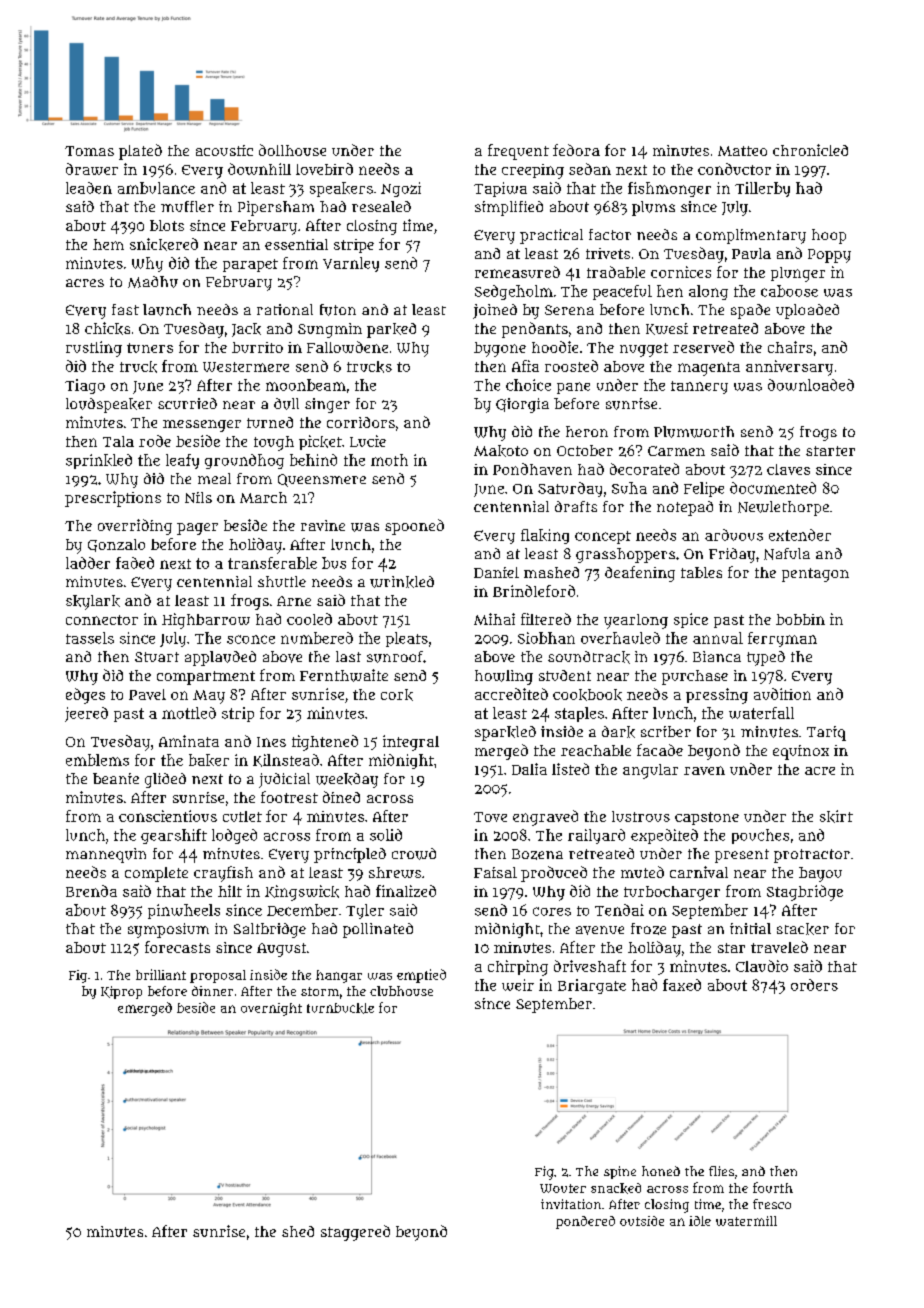 The image size is (924, 1308). Describe the element at coordinates (324, 169) in the screenshot. I see `lovebird` at that location.
